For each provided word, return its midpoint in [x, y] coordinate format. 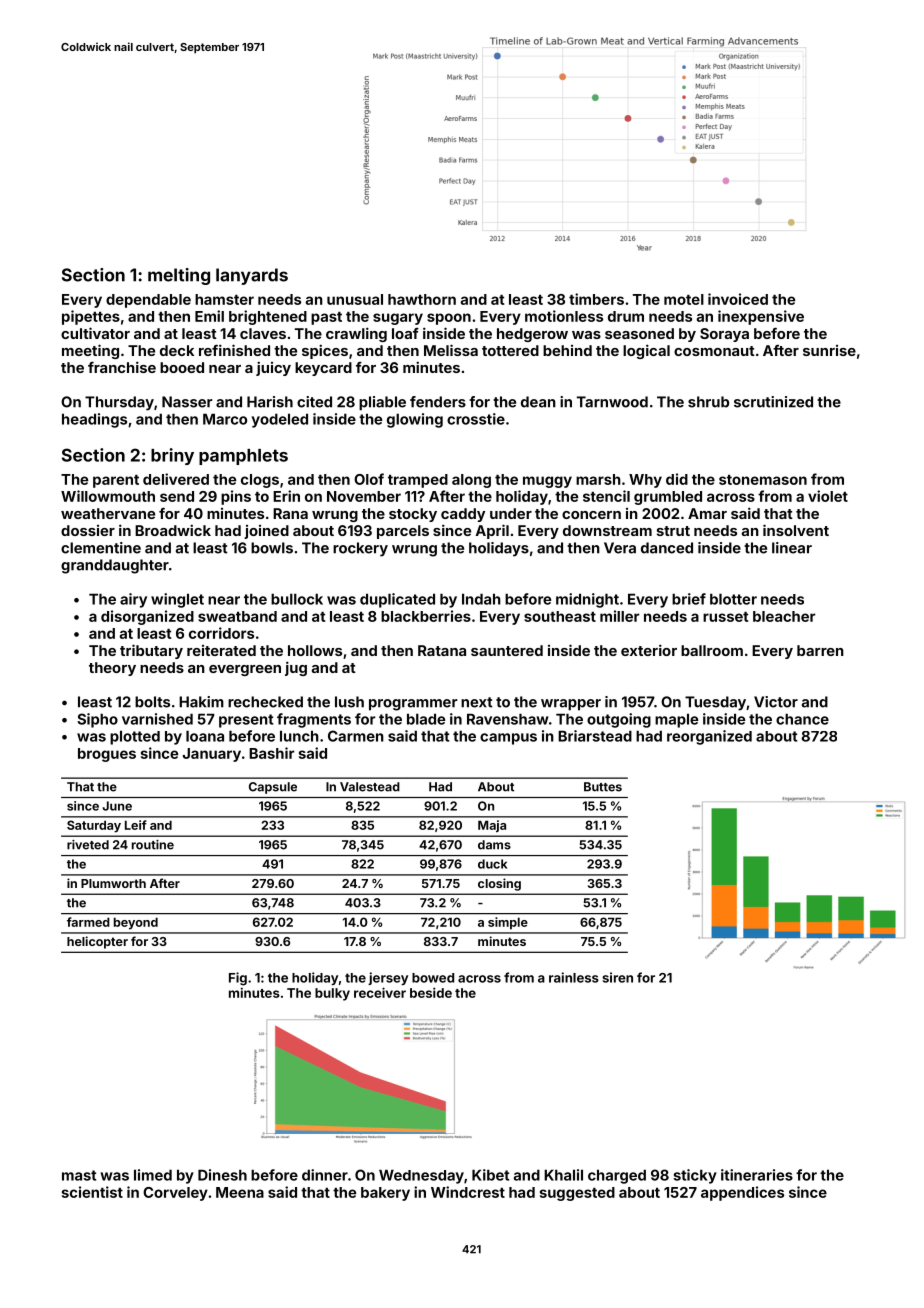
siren [617, 977]
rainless [574, 977]
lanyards [252, 276]
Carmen [356, 736]
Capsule [273, 788]
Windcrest [468, 1192]
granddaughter [115, 566]
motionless [564, 316]
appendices [742, 1193]
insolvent [796, 530]
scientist [92, 1192]
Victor [776, 702]
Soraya [724, 335]
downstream [607, 530]
